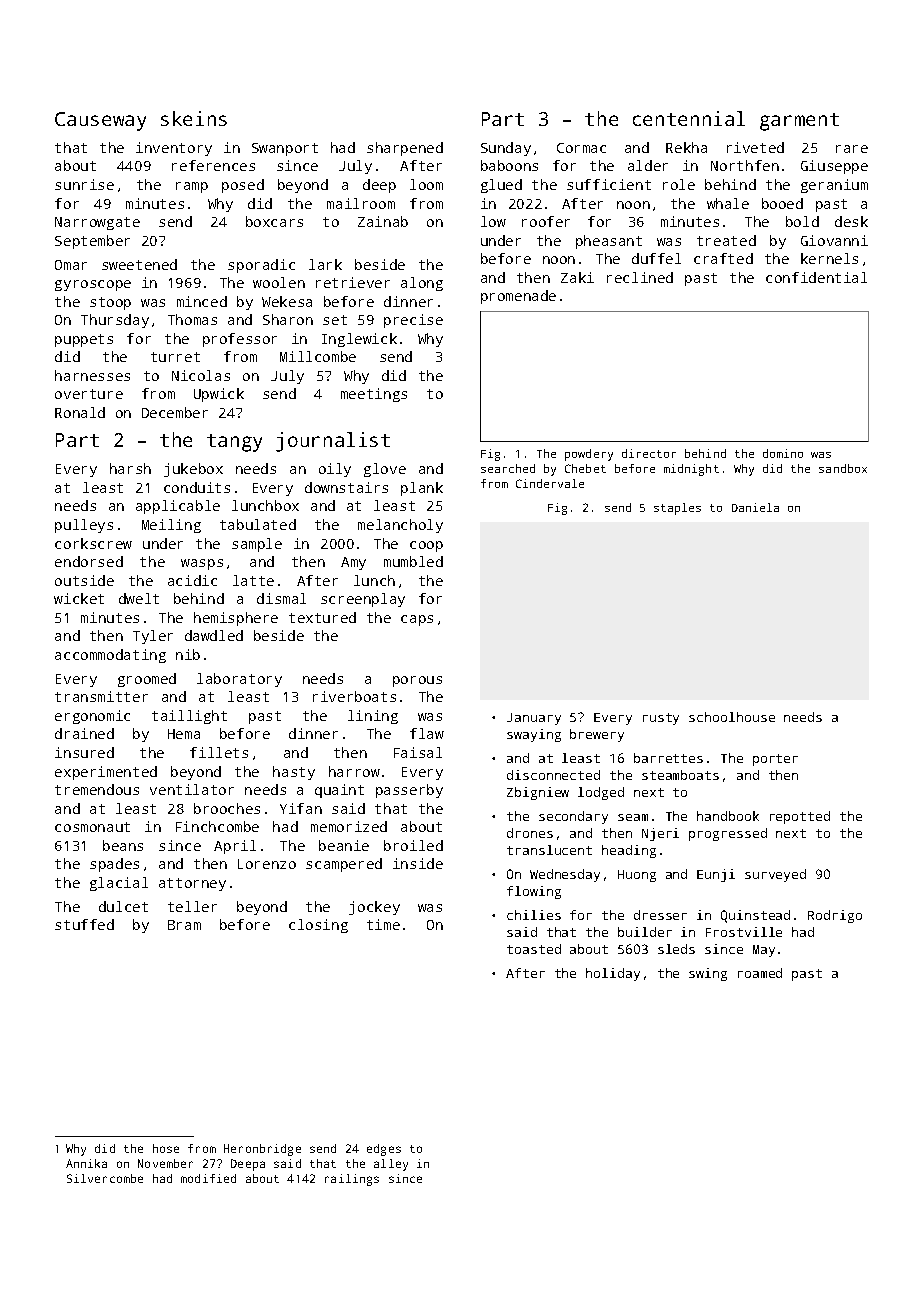  Describe the element at coordinates (648, 165) in the image. I see `alder` at that location.
